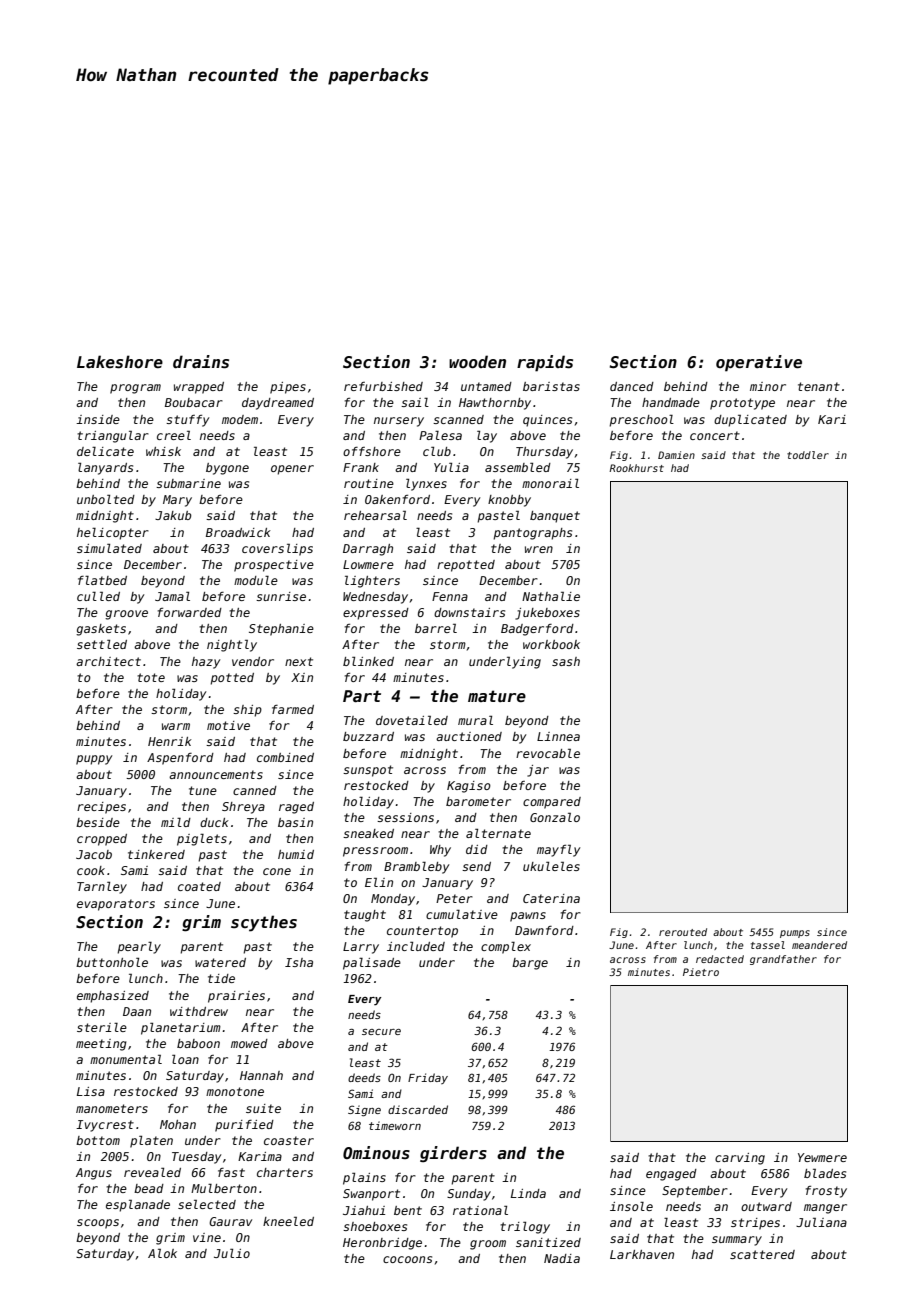 Image resolution: width=924 pixels, height=1308 pixels. Describe the element at coordinates (819, 945) in the screenshot. I see `meandered` at that location.
